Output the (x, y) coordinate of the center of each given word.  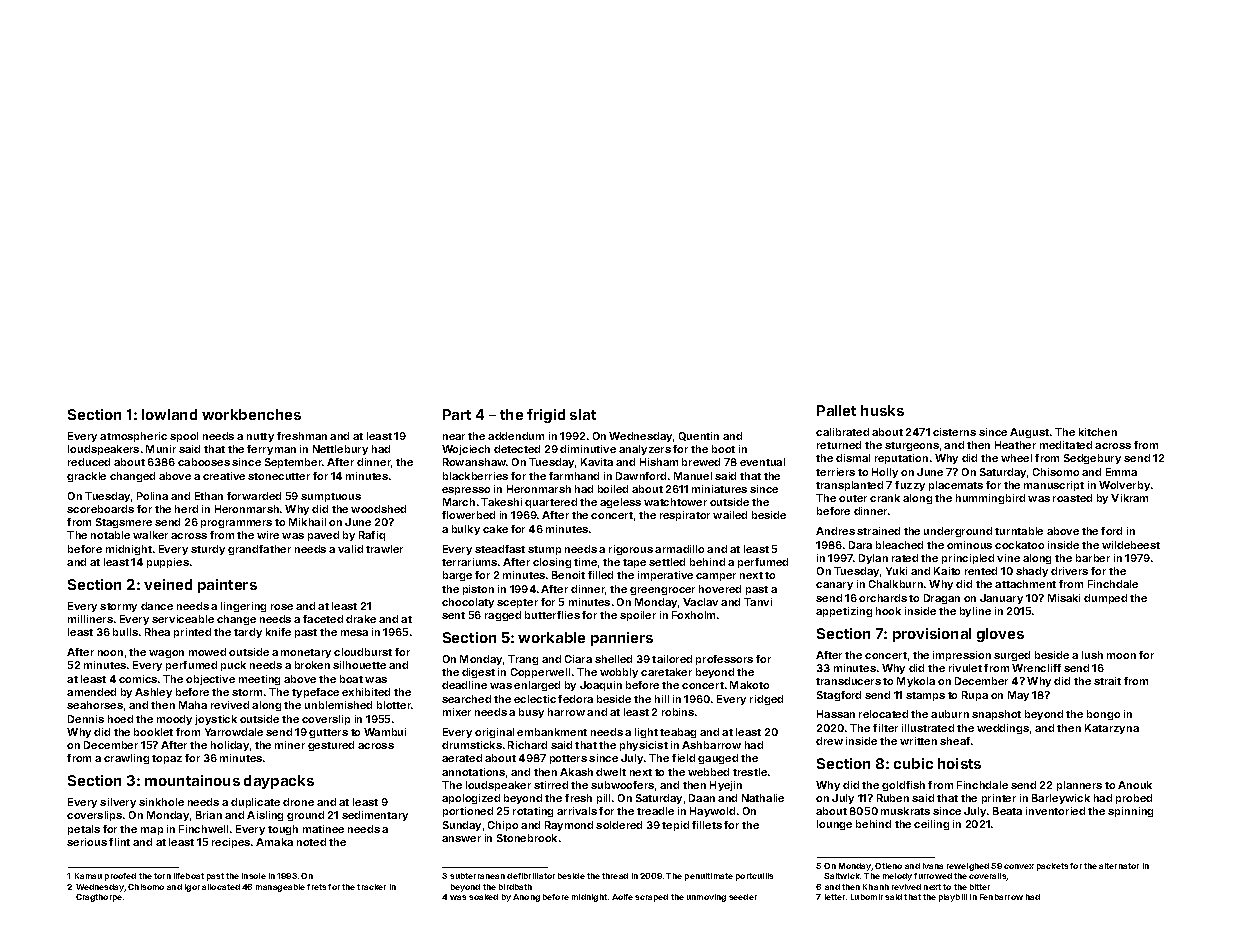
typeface (315, 693)
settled (667, 562)
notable (110, 535)
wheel (1016, 458)
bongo (1103, 715)
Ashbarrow (711, 745)
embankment (552, 732)
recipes (231, 843)
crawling (126, 759)
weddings (1003, 729)
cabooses (204, 462)
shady (1032, 572)
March (459, 502)
